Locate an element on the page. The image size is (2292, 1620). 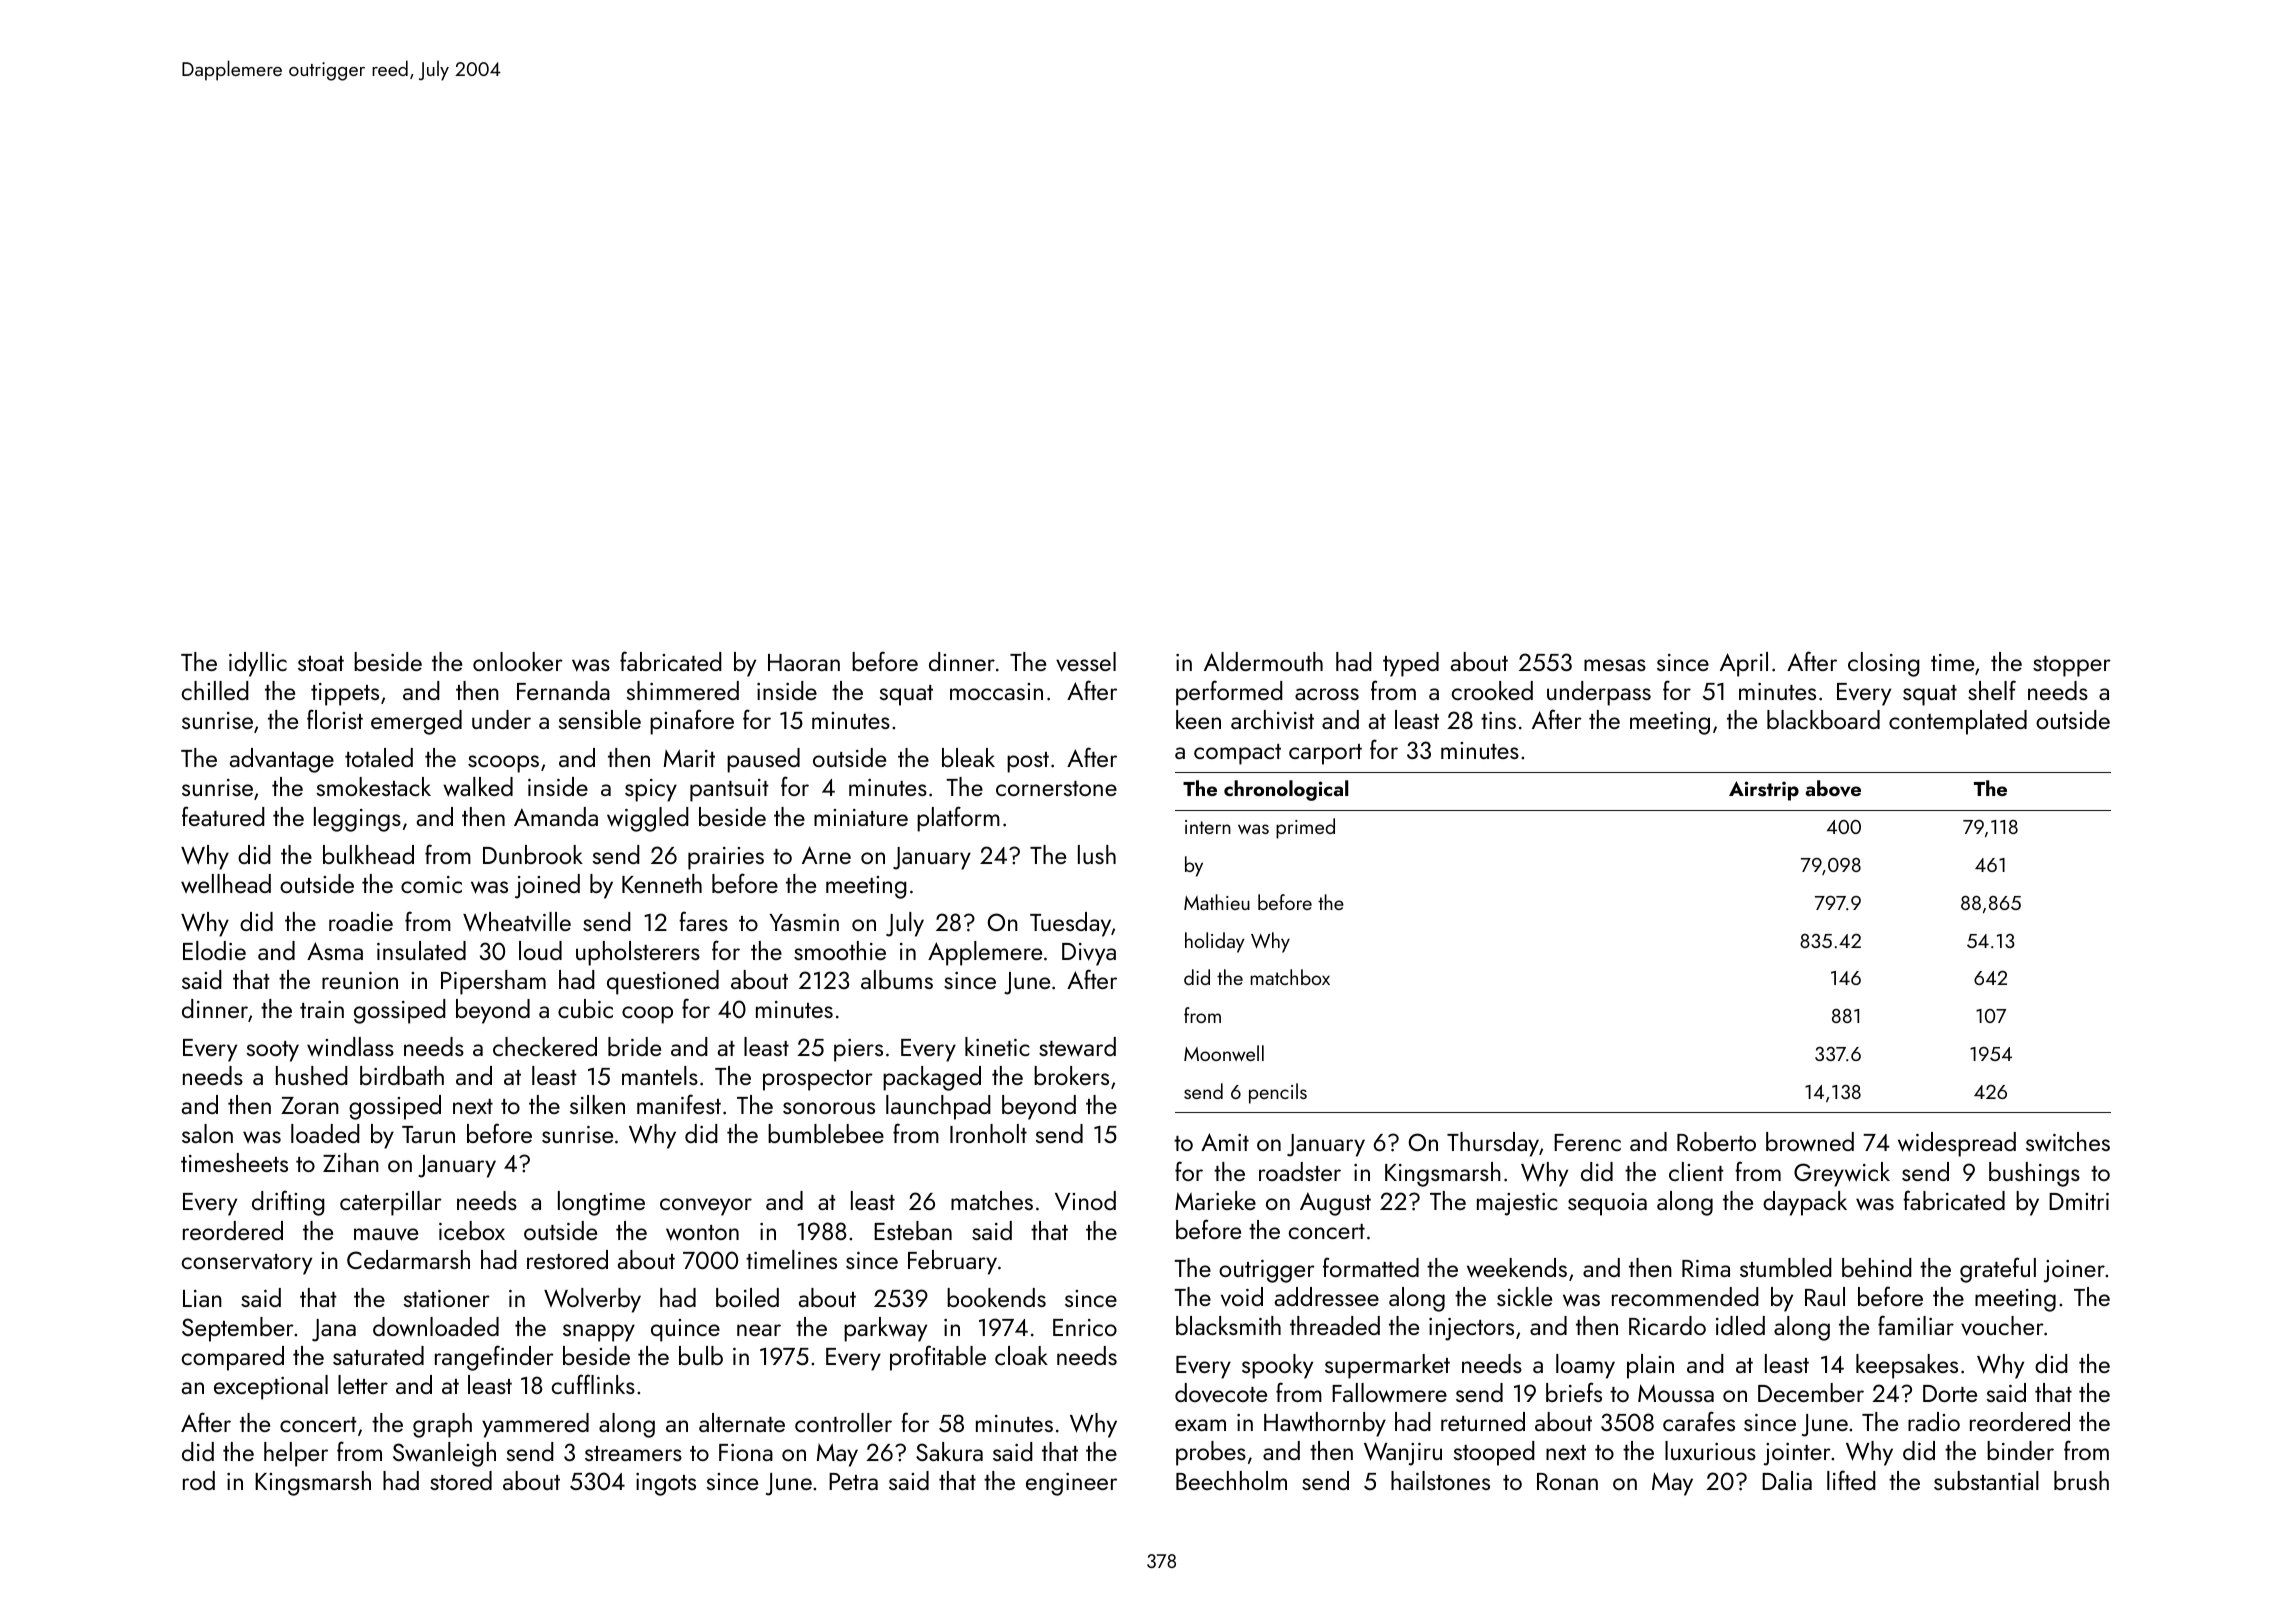
Elodie is located at coordinates (214, 950).
